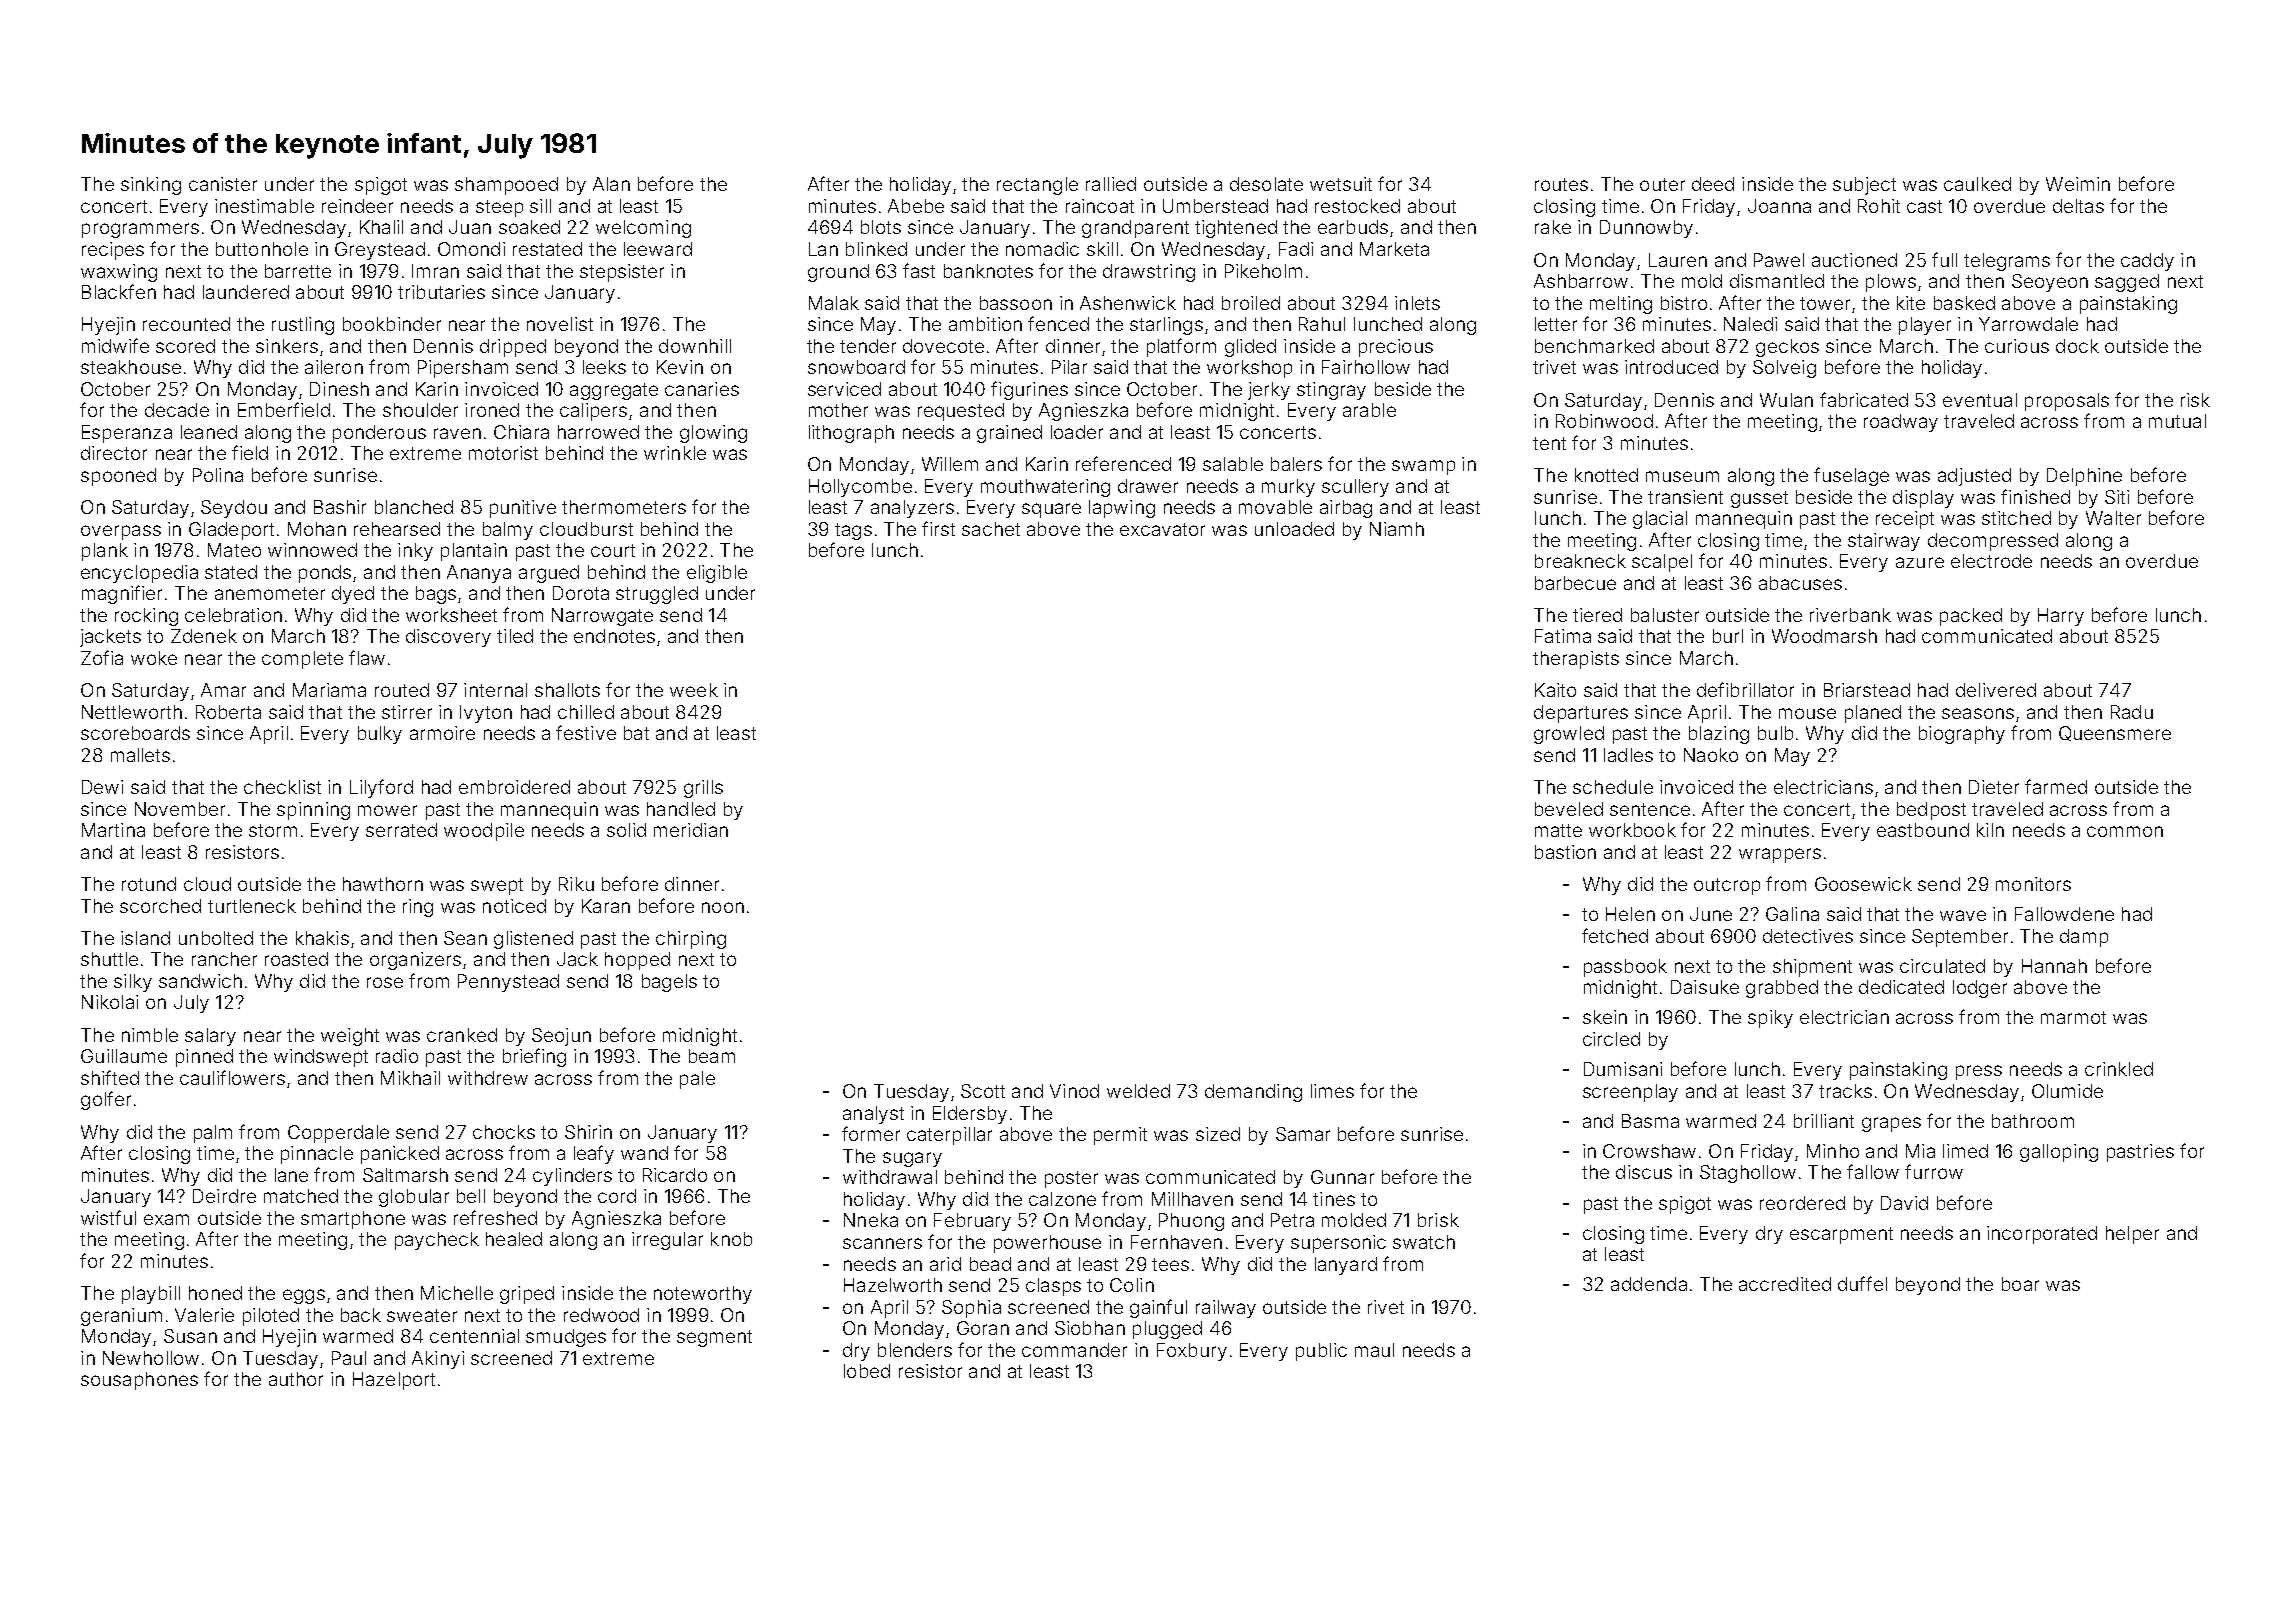 The image size is (2292, 1620). What do you see at coordinates (617, 1196) in the page?
I see `cord` at bounding box center [617, 1196].
